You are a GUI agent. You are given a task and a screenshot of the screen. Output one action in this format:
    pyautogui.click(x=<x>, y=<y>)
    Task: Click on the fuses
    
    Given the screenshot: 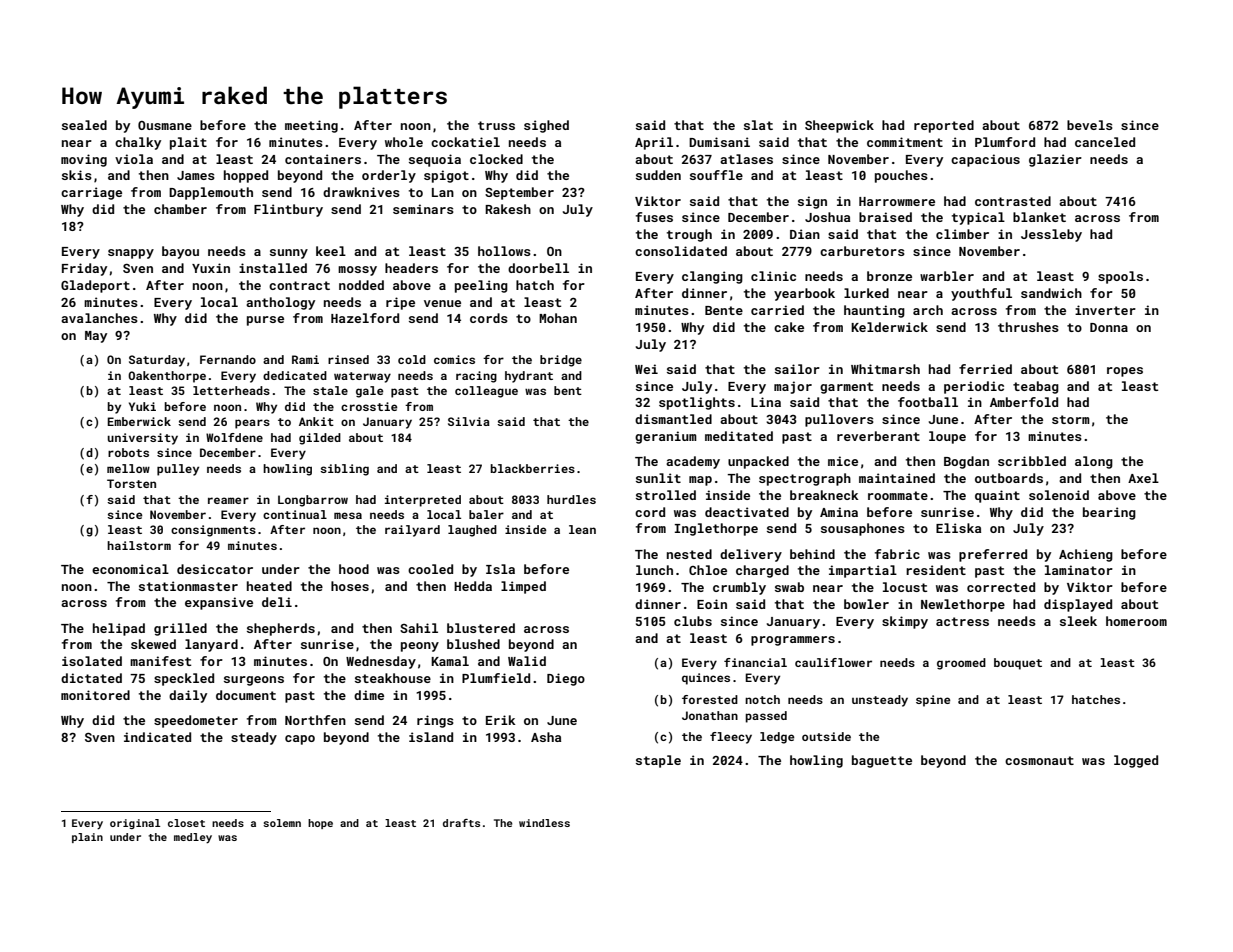 What is the action you would take?
    pyautogui.click(x=654, y=217)
